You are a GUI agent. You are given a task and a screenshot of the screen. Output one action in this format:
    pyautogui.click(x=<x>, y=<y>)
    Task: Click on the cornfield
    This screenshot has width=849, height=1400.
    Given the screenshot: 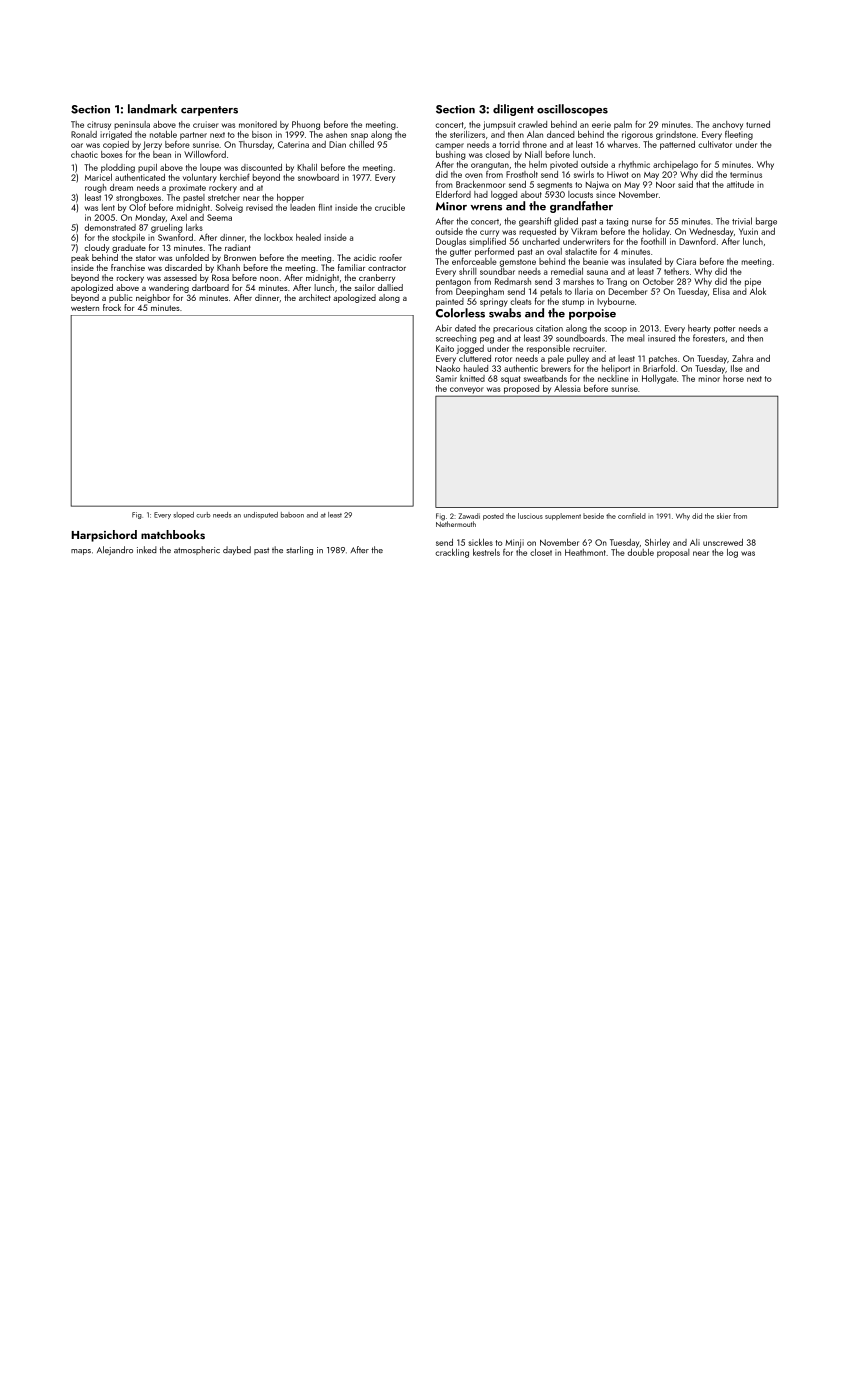 What is the action you would take?
    pyautogui.click(x=632, y=516)
